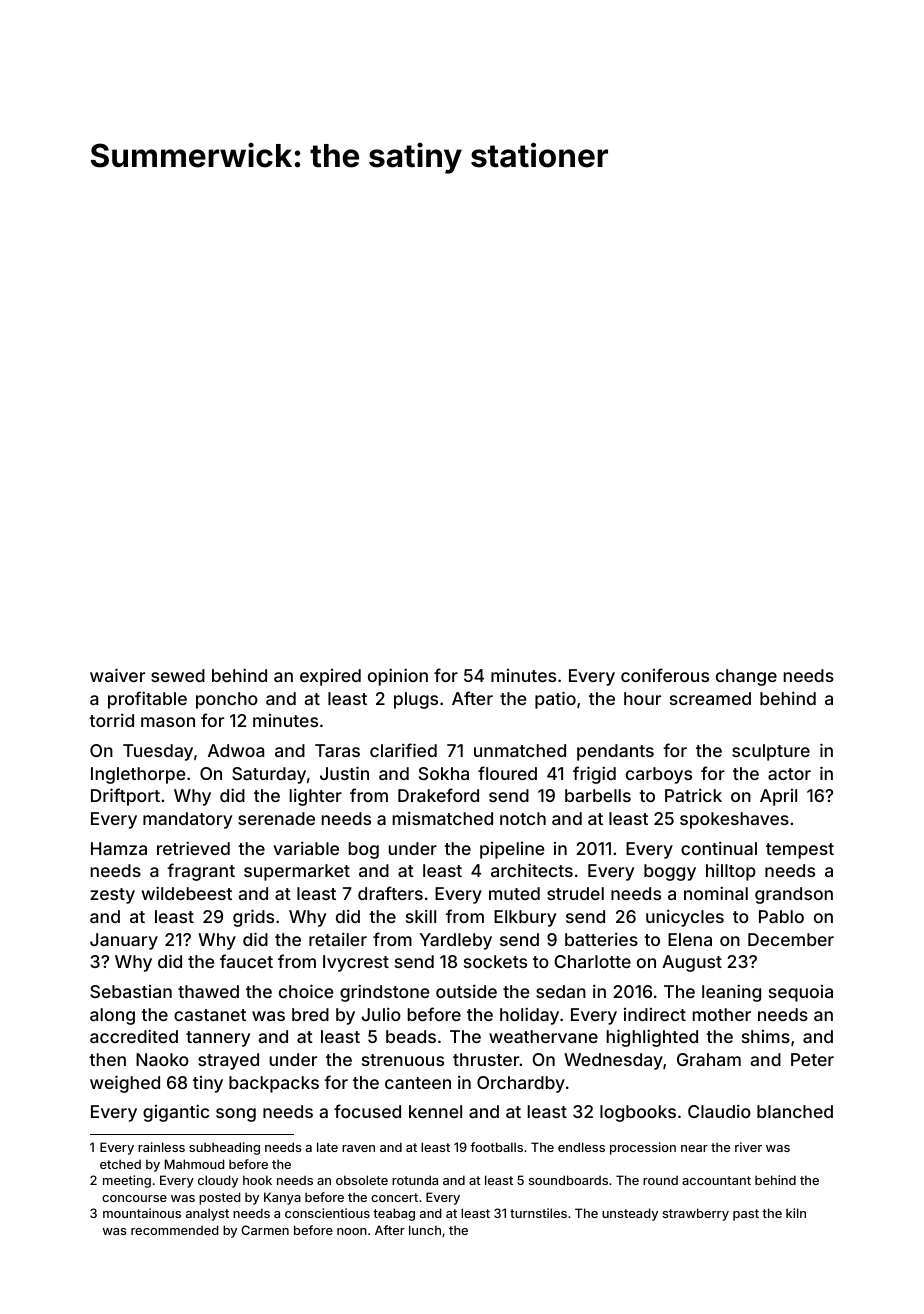  What do you see at coordinates (175, 1230) in the document?
I see `recommended` at bounding box center [175, 1230].
